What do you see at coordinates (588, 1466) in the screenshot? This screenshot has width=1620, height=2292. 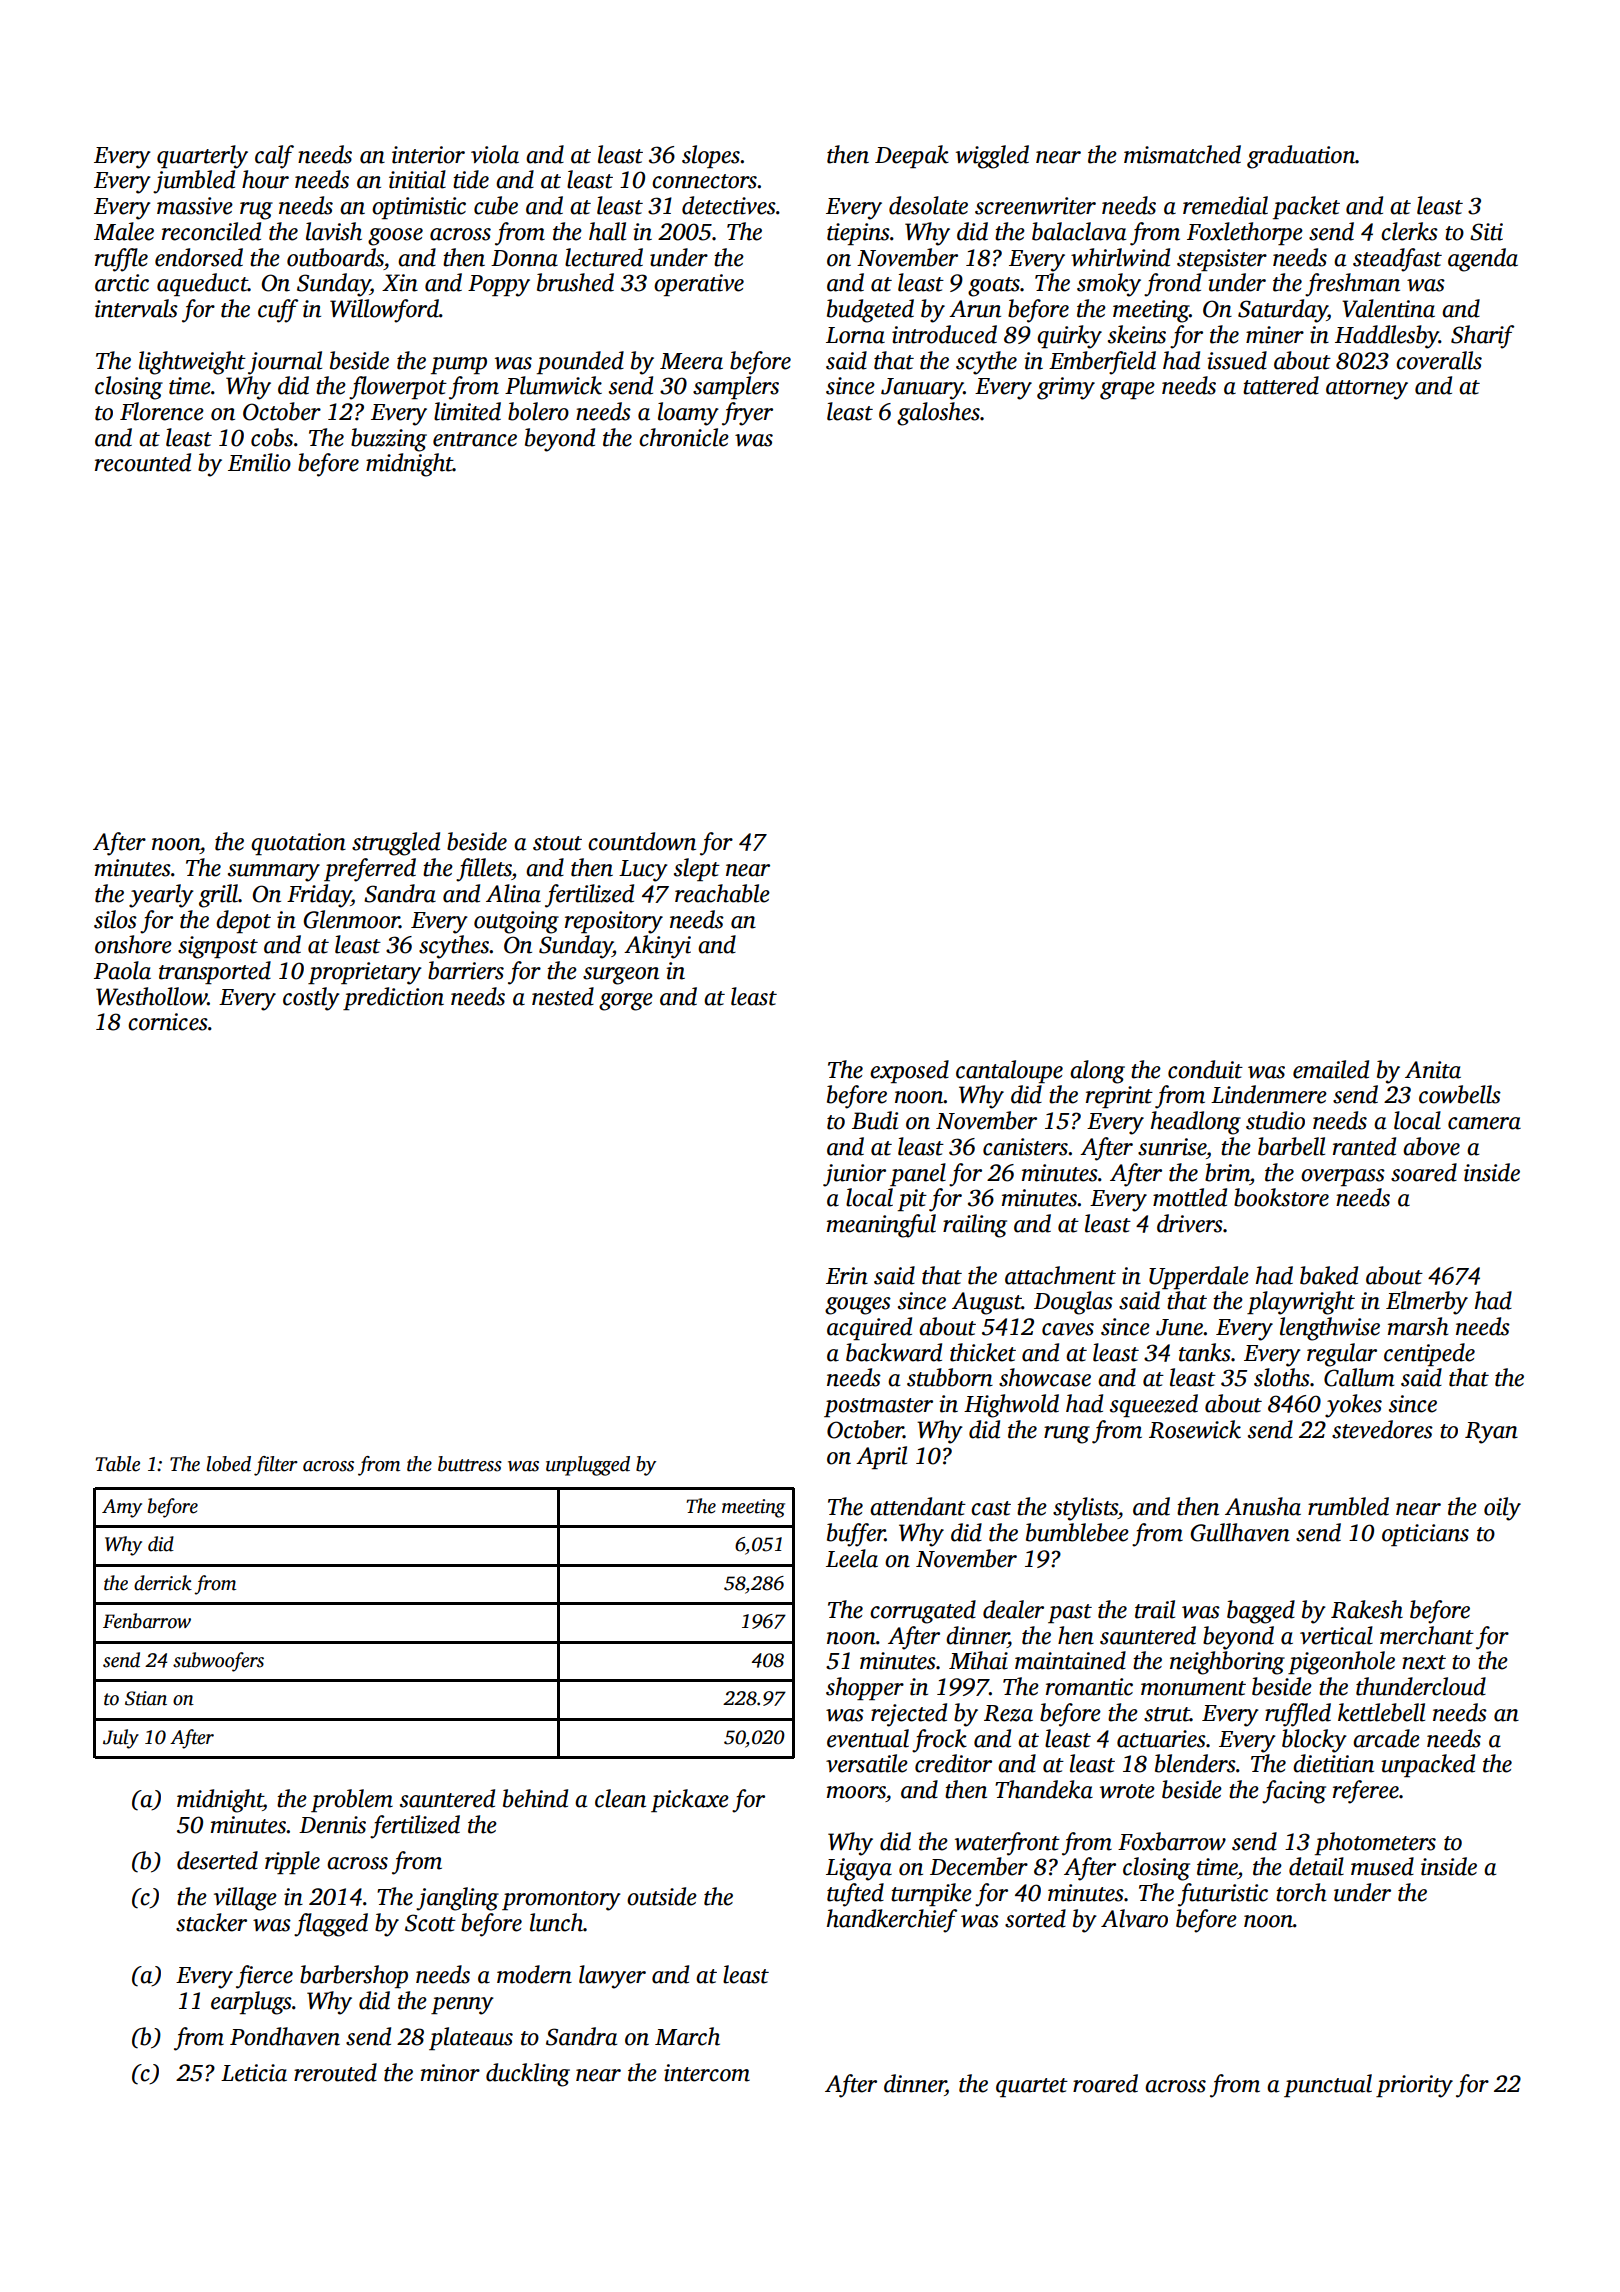 I see `unplugged` at bounding box center [588, 1466].
